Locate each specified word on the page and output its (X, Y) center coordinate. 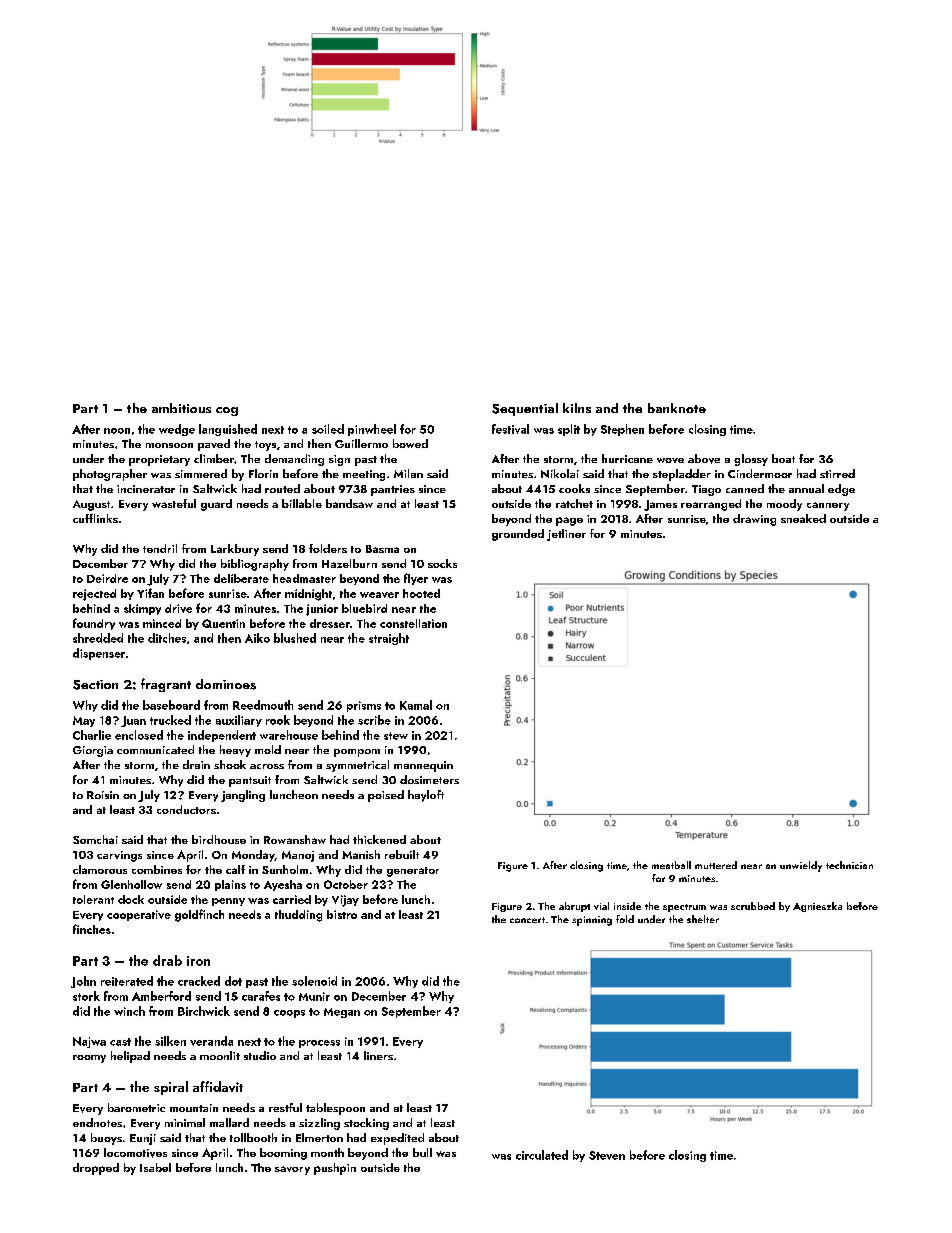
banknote (677, 408)
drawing (754, 520)
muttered (716, 865)
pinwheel (372, 430)
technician (849, 865)
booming (283, 1154)
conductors (186, 809)
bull (422, 1152)
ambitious (181, 408)
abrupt (574, 907)
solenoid (314, 981)
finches (92, 929)
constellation (413, 623)
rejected (94, 595)
